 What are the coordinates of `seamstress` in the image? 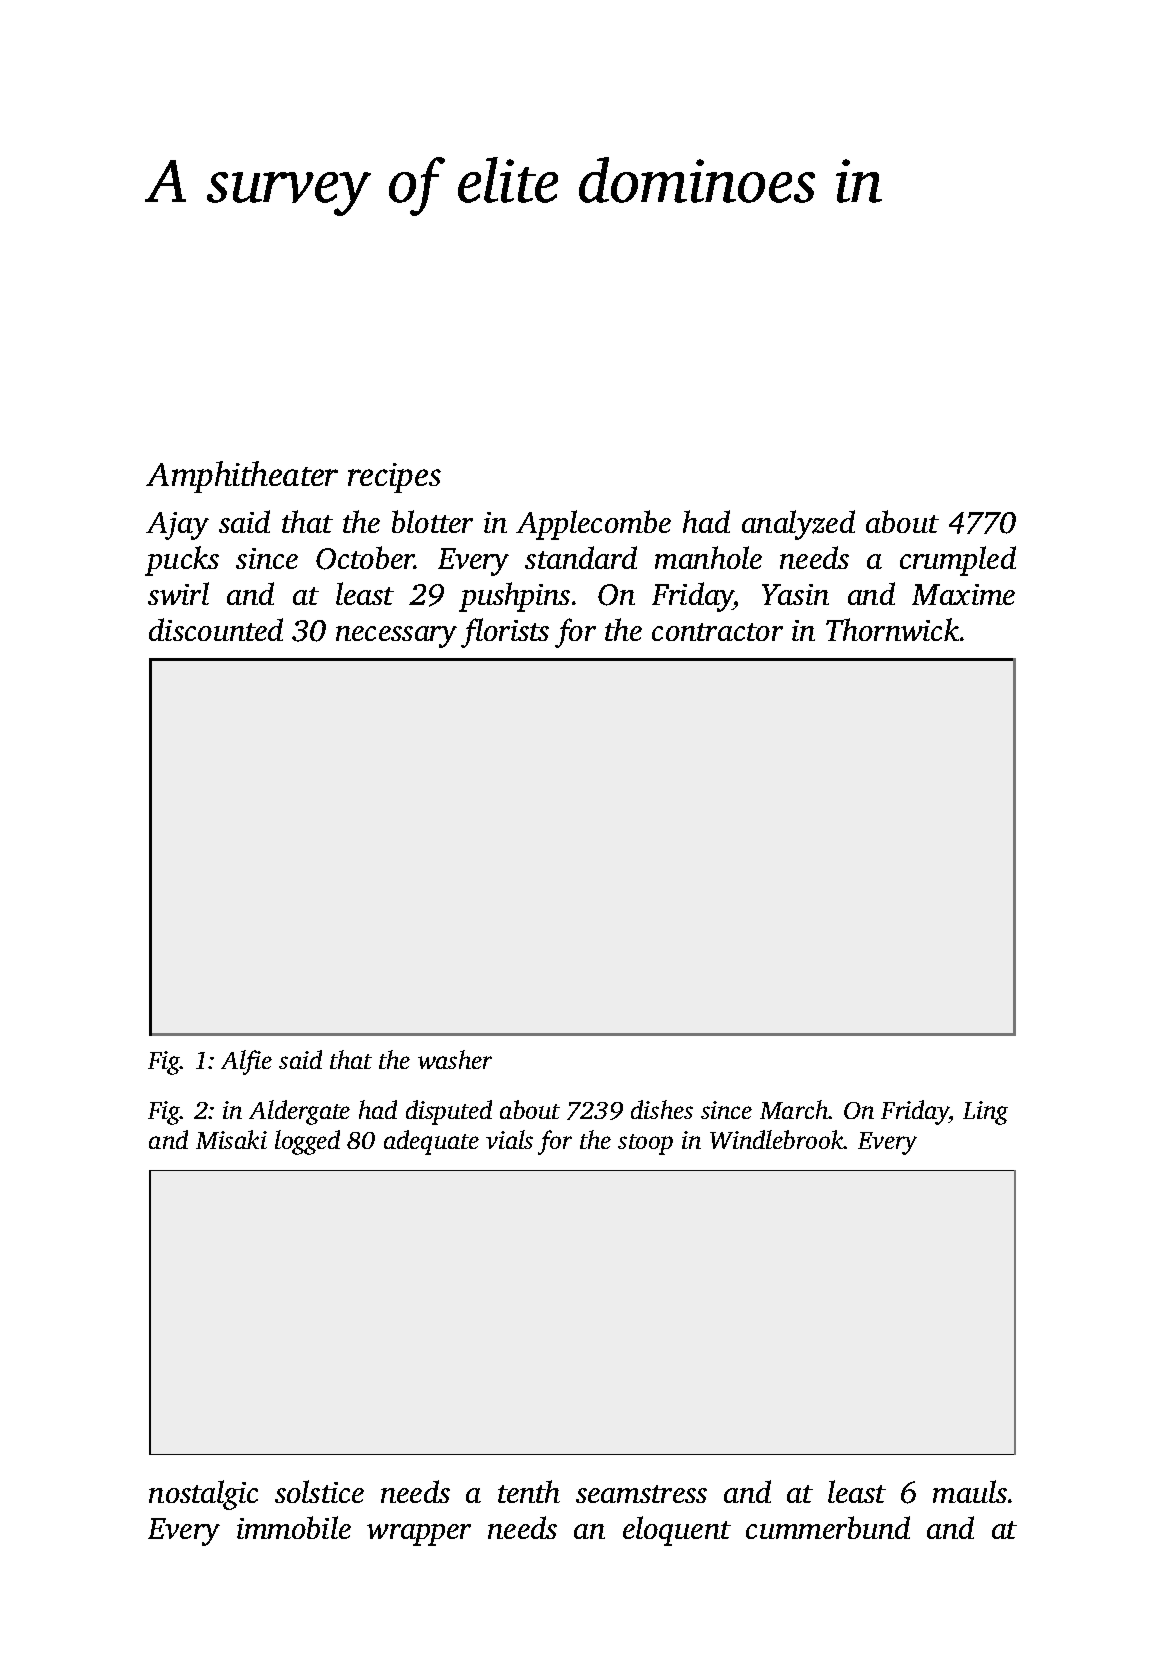 It's located at (641, 1494).
